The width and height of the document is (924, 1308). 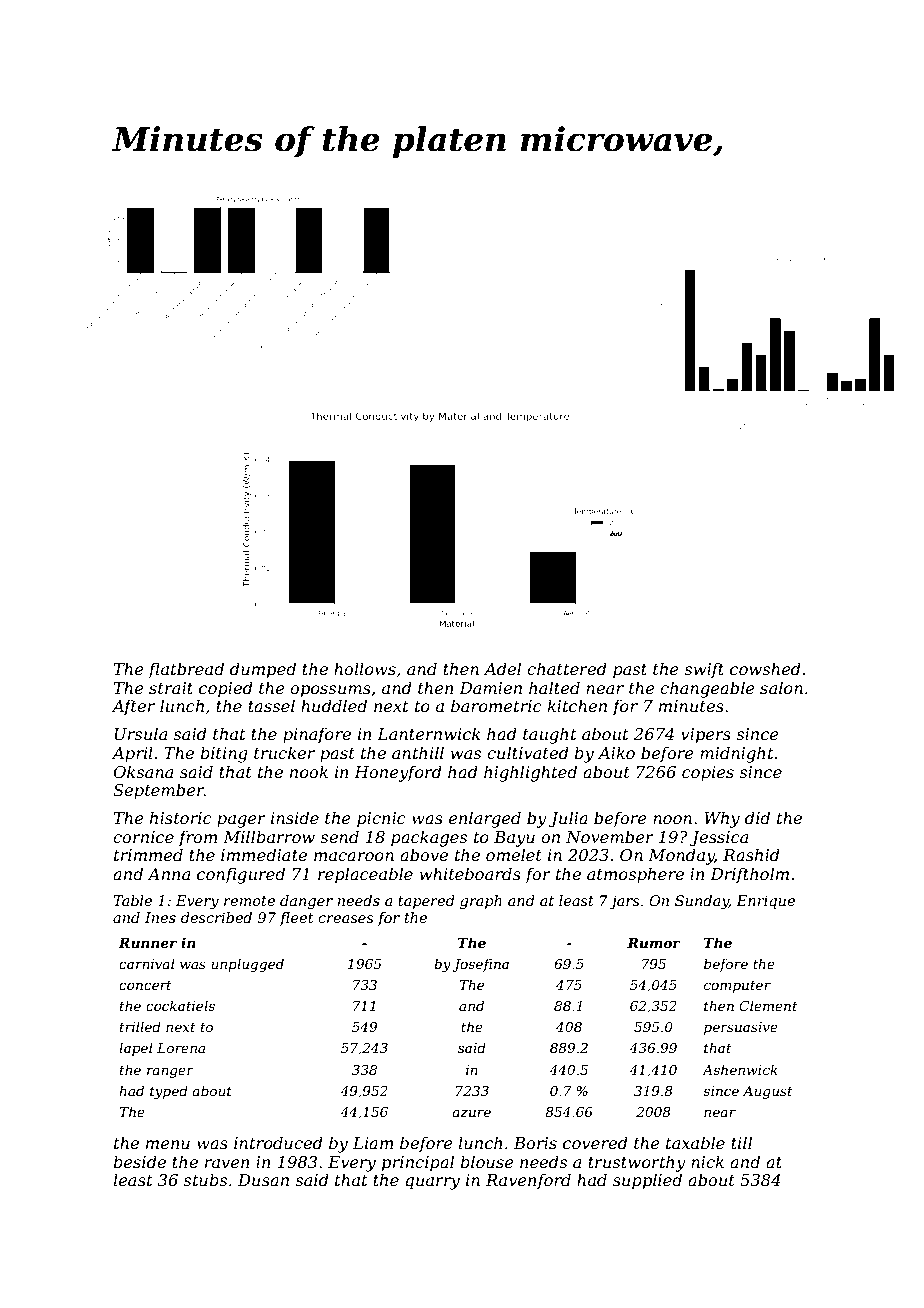 What do you see at coordinates (502, 668) in the document?
I see `Adel` at bounding box center [502, 668].
